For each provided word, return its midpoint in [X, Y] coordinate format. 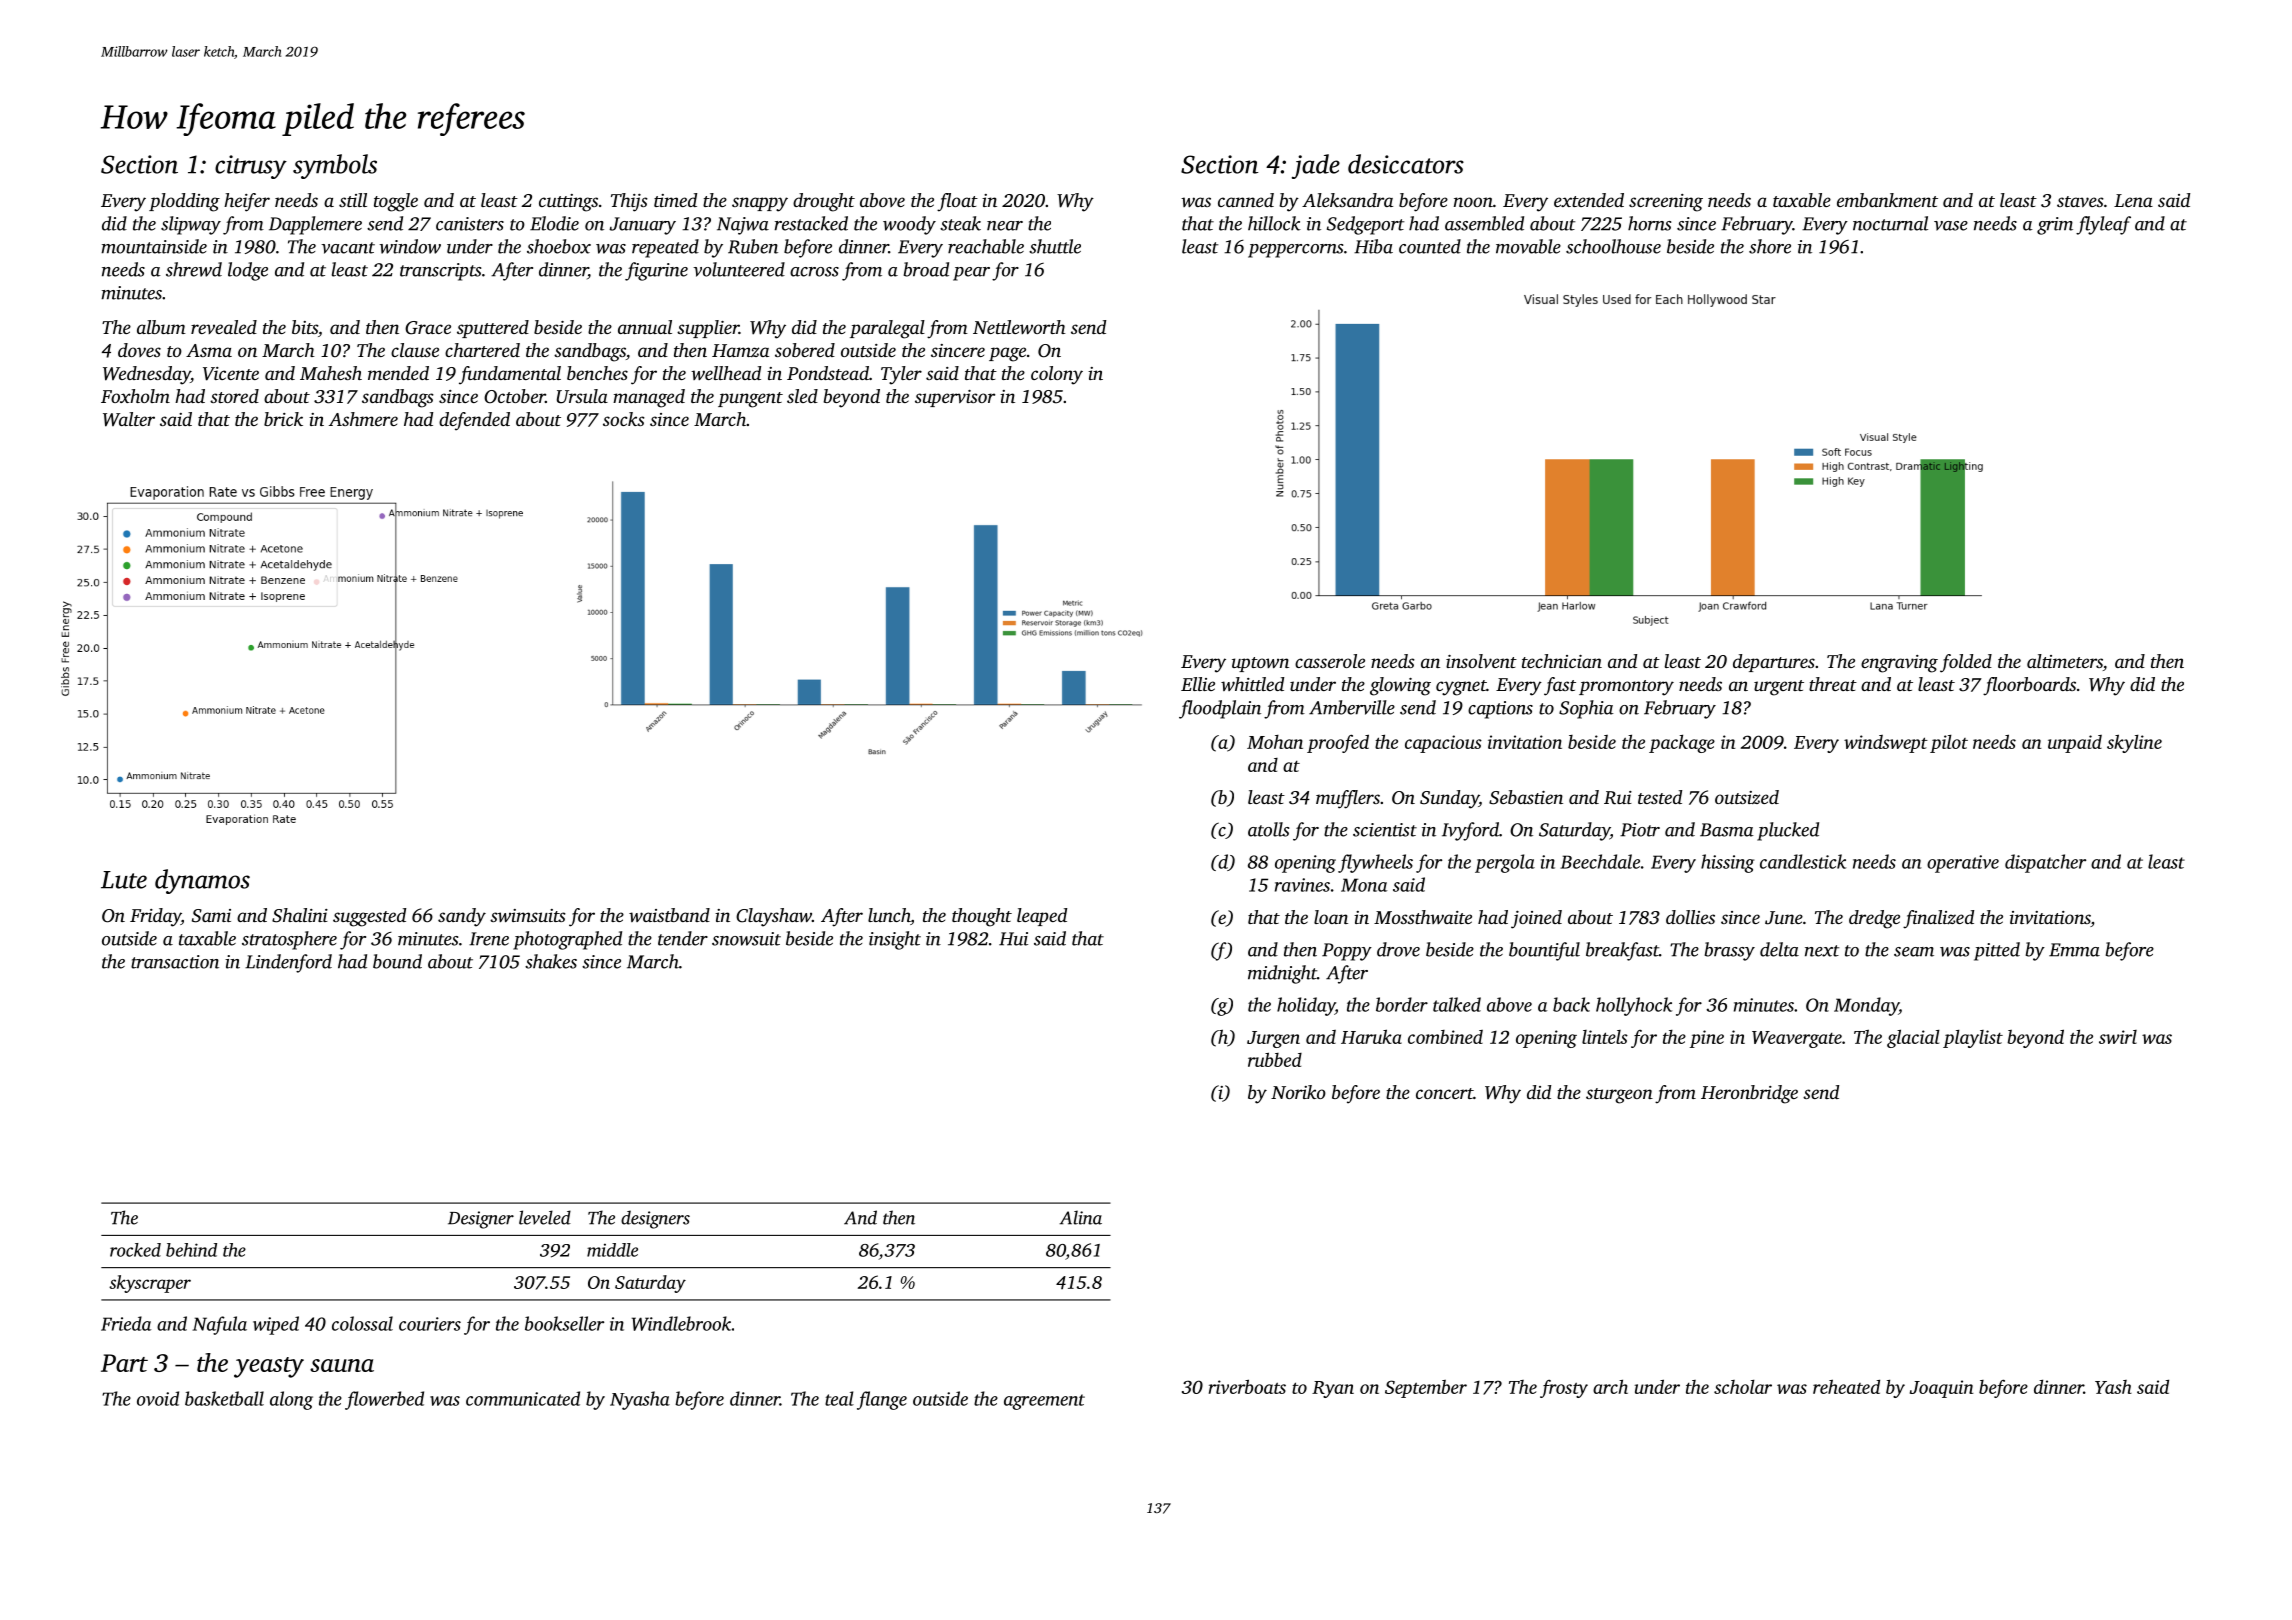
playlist [1973, 1039]
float [957, 202]
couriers [430, 1324]
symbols [335, 166]
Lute [124, 880]
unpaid [2075, 744]
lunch [889, 916]
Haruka [1371, 1036]
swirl [2118, 1037]
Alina [1080, 1217]
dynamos [202, 881]
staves [2080, 201]
